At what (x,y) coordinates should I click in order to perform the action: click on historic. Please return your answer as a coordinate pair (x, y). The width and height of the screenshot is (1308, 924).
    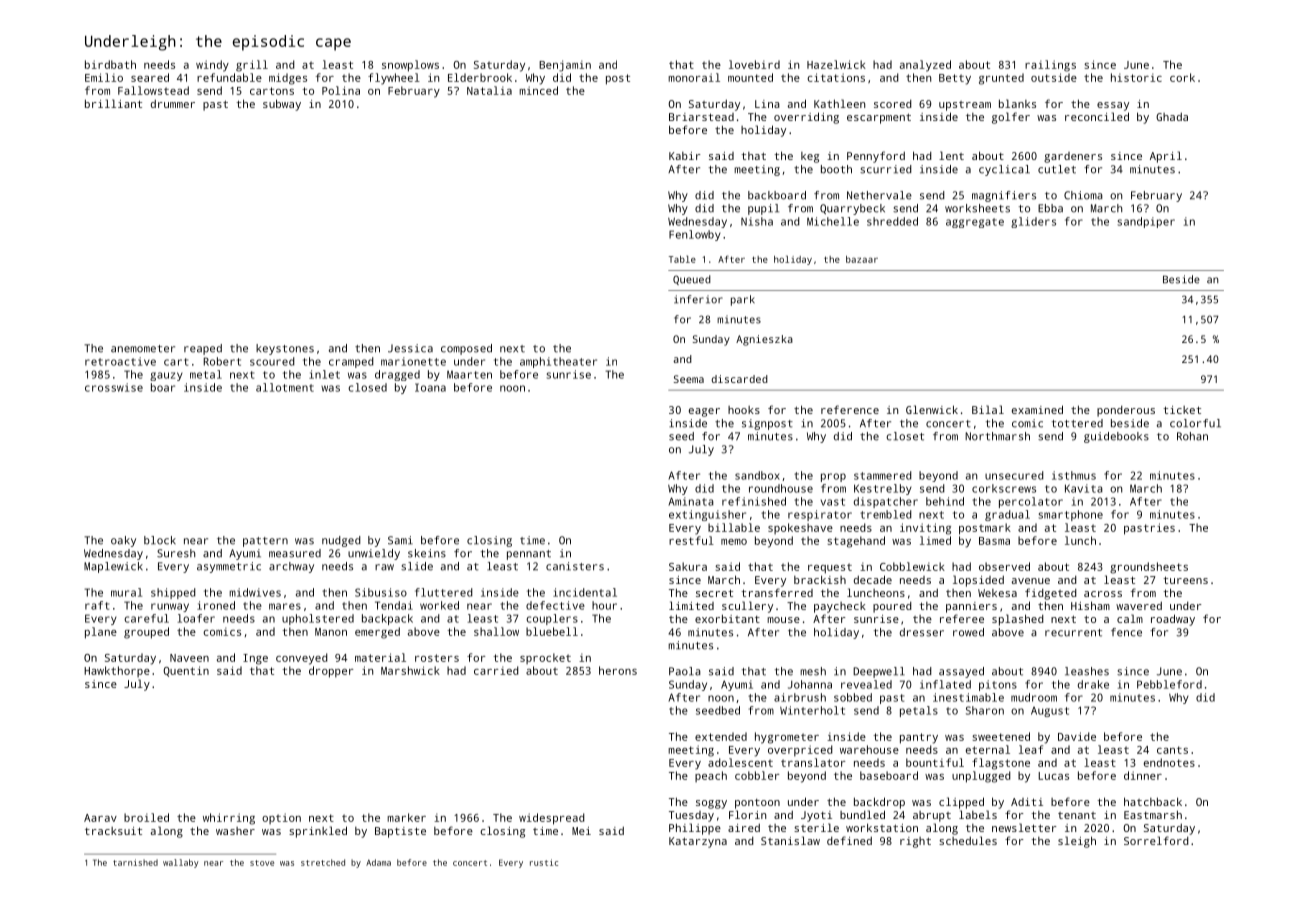
    Looking at the image, I should click on (1136, 77).
